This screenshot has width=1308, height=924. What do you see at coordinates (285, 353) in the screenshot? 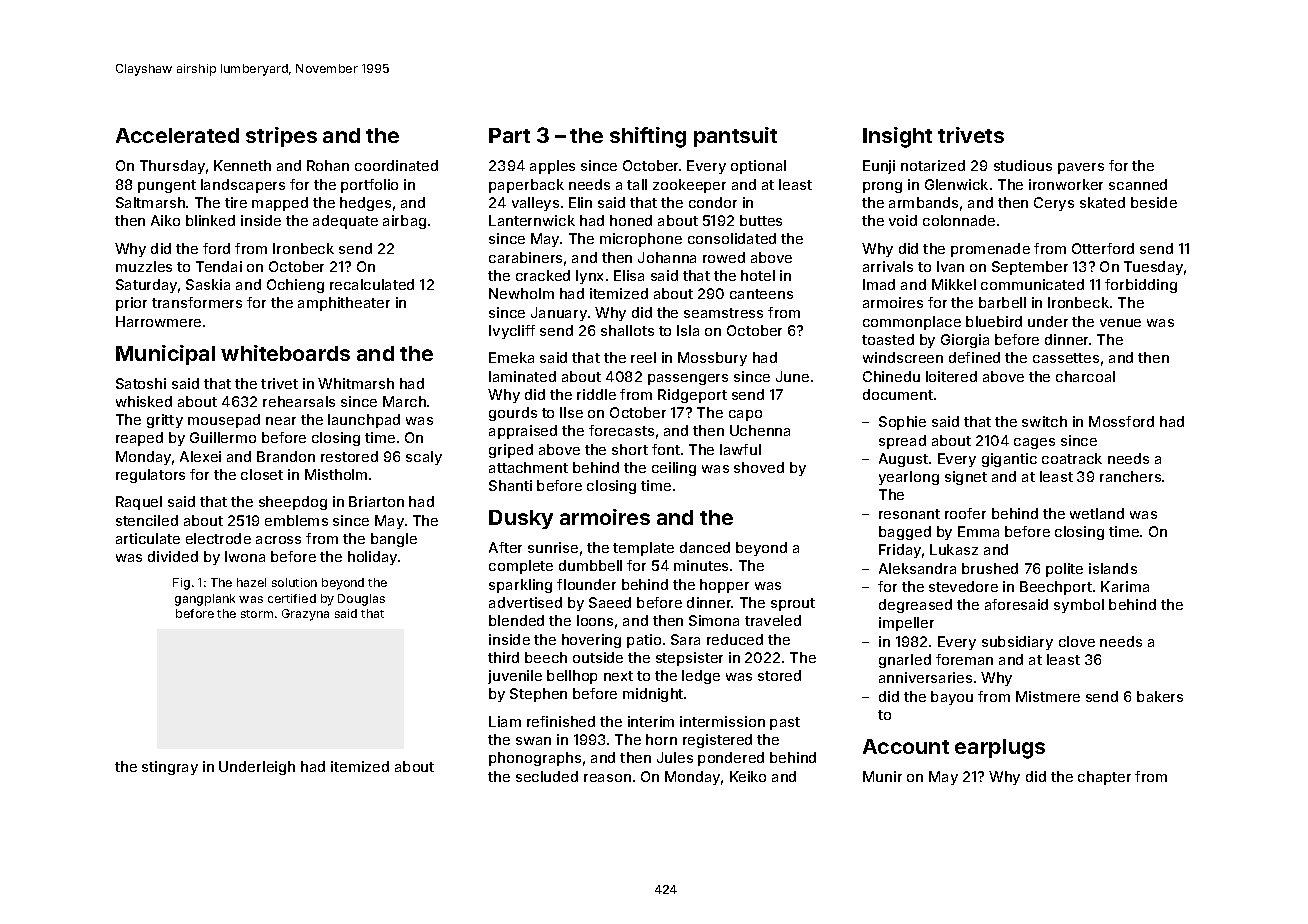
I see `whiteboards` at bounding box center [285, 353].
